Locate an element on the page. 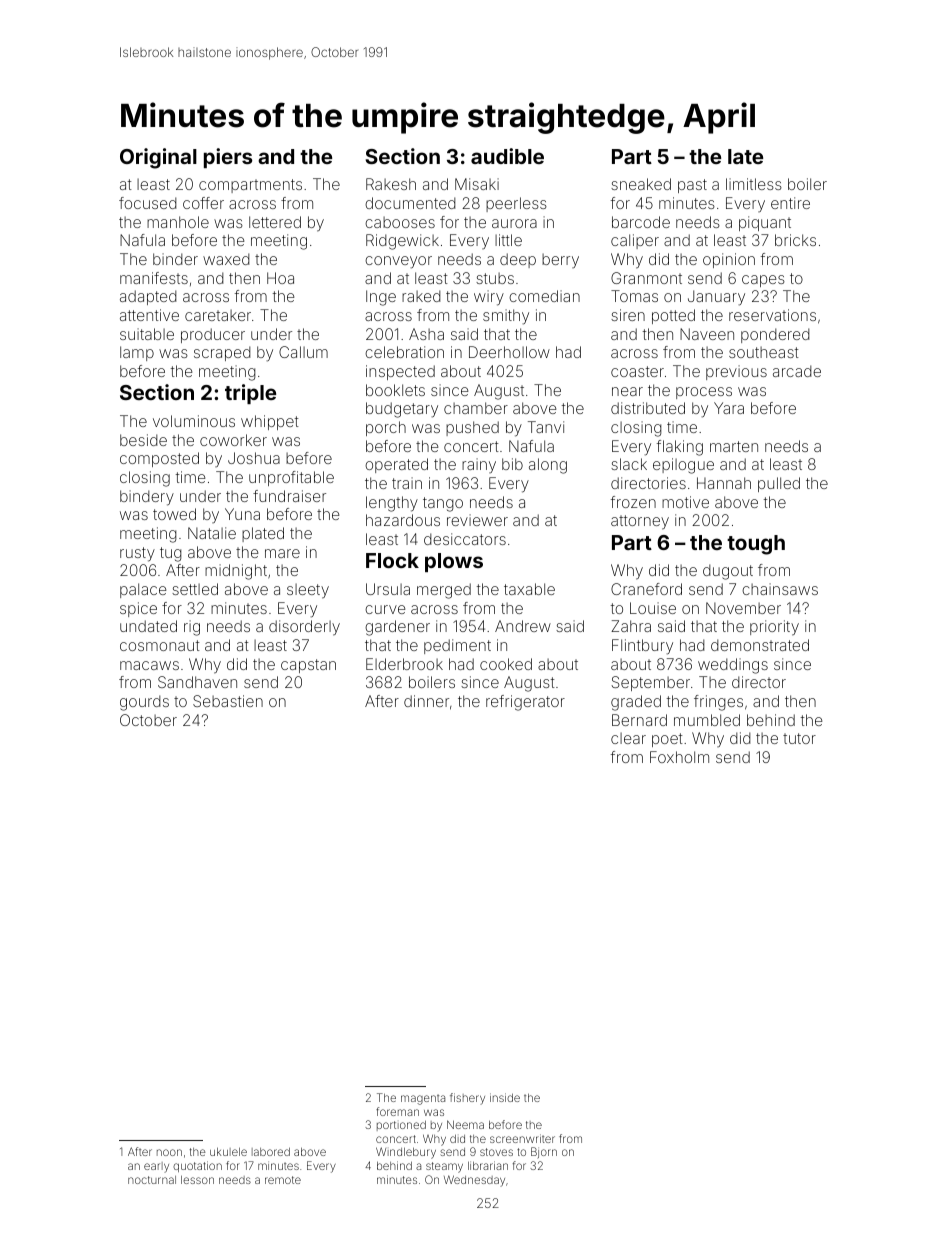  lettered is located at coordinates (275, 222).
